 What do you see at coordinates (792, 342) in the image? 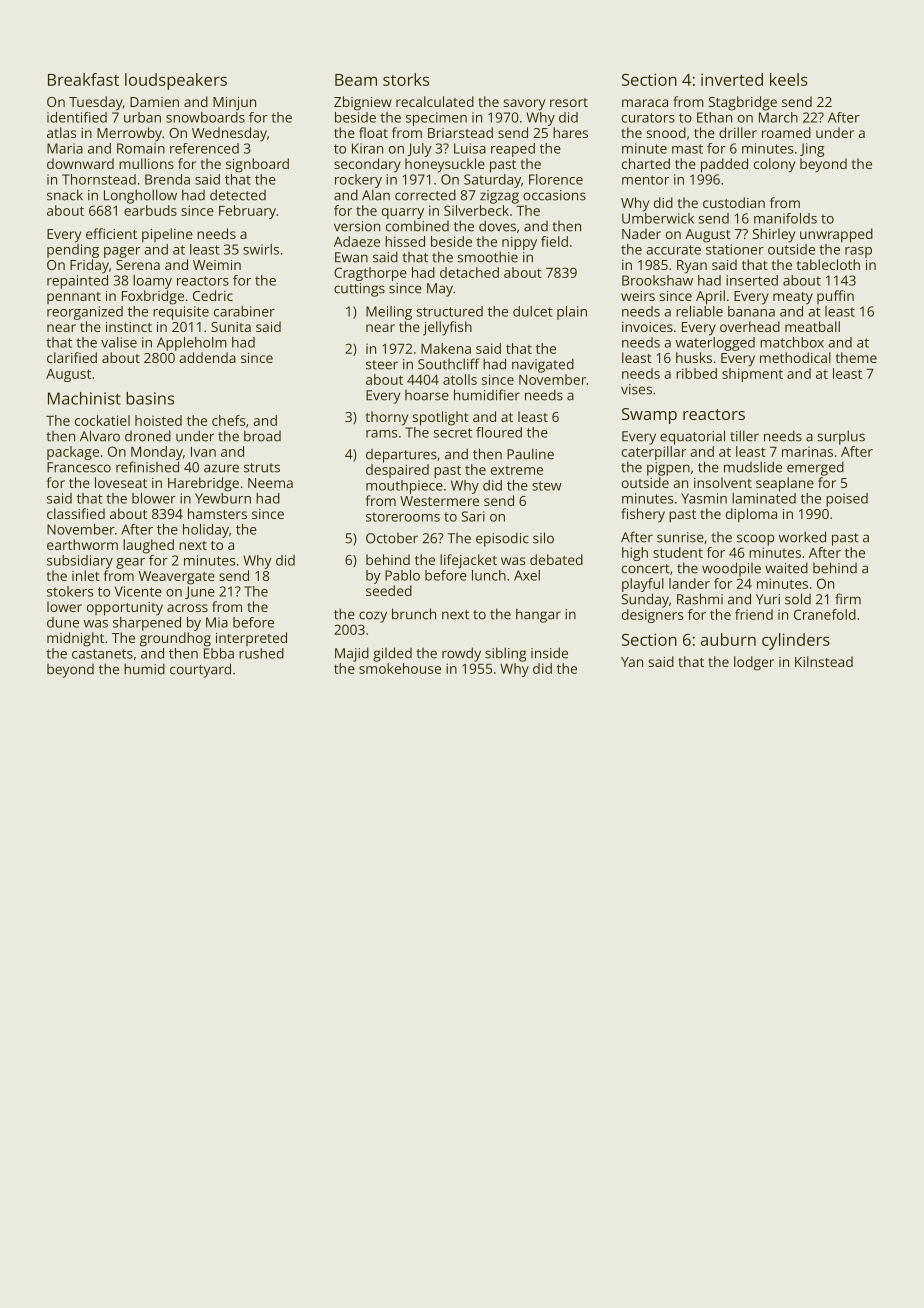
I see `matchbox` at bounding box center [792, 342].
